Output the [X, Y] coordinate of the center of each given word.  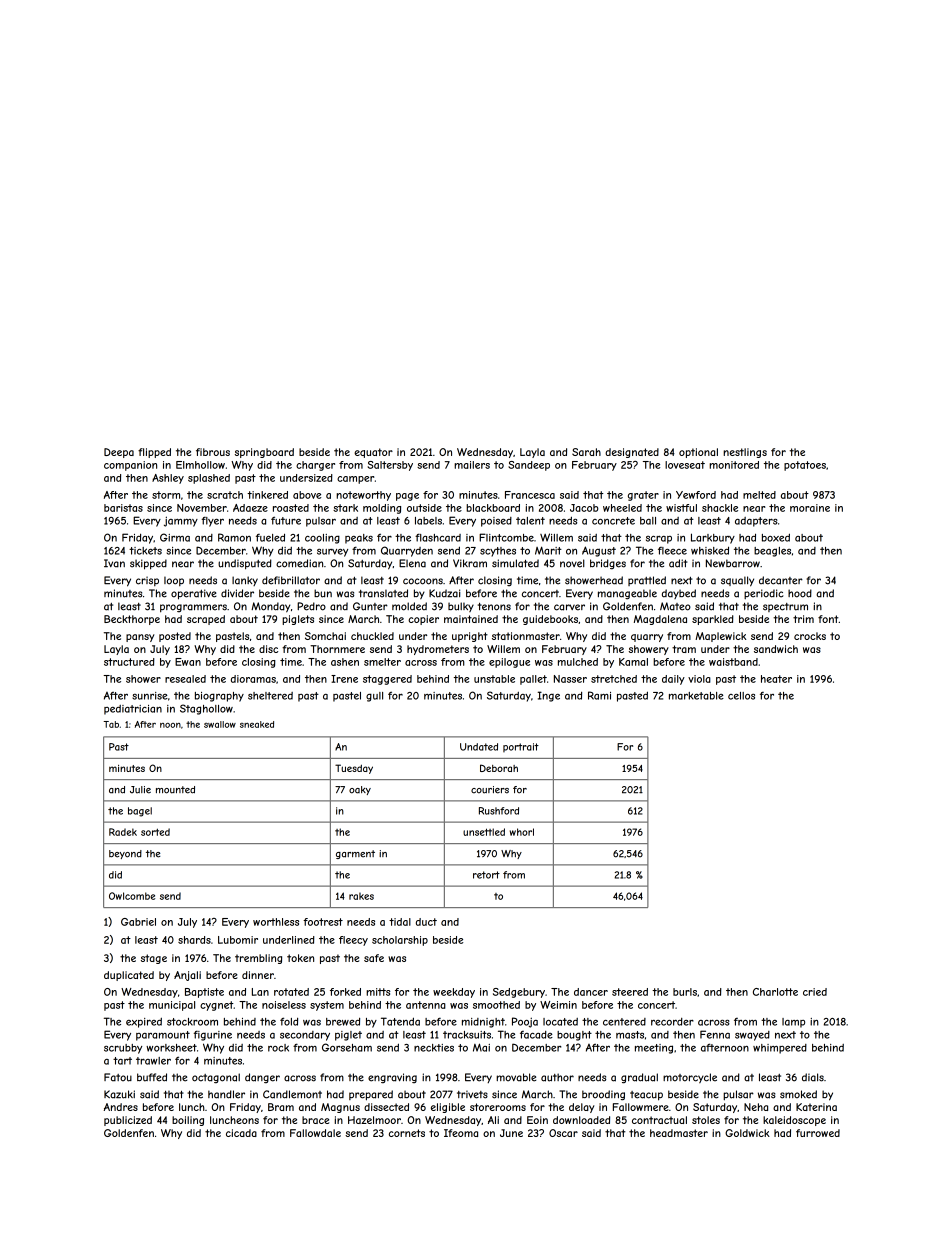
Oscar [563, 1133]
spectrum [785, 607]
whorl [522, 832]
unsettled [484, 832]
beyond [125, 854]
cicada [241, 1133]
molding [382, 509]
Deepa [119, 453]
